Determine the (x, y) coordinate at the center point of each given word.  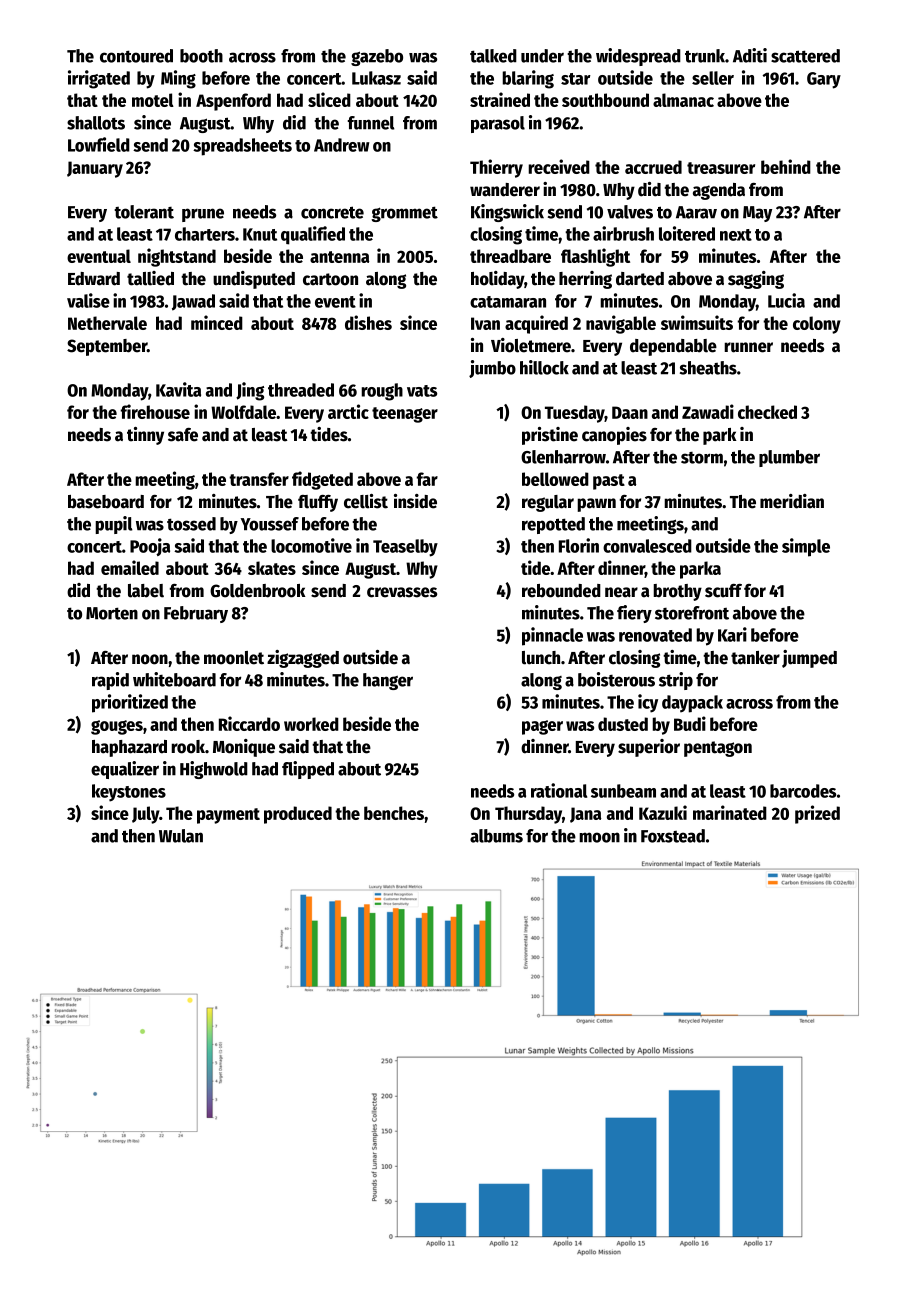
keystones (129, 793)
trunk (705, 56)
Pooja (150, 547)
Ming (178, 79)
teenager (405, 415)
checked (767, 412)
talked (493, 56)
